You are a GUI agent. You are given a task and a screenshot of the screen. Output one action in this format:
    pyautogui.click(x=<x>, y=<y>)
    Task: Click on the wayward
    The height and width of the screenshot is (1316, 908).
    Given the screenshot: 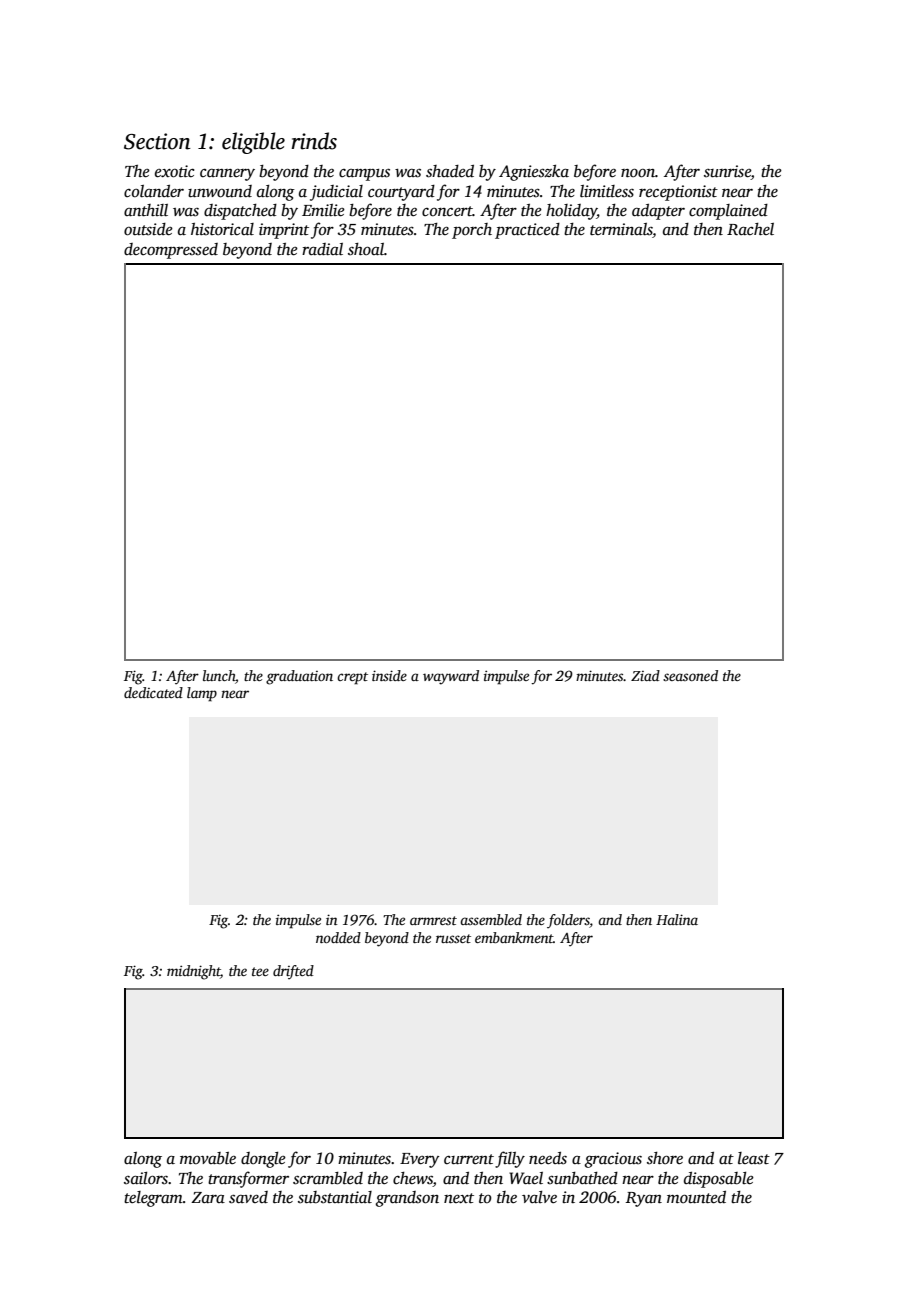 What is the action you would take?
    pyautogui.click(x=451, y=677)
